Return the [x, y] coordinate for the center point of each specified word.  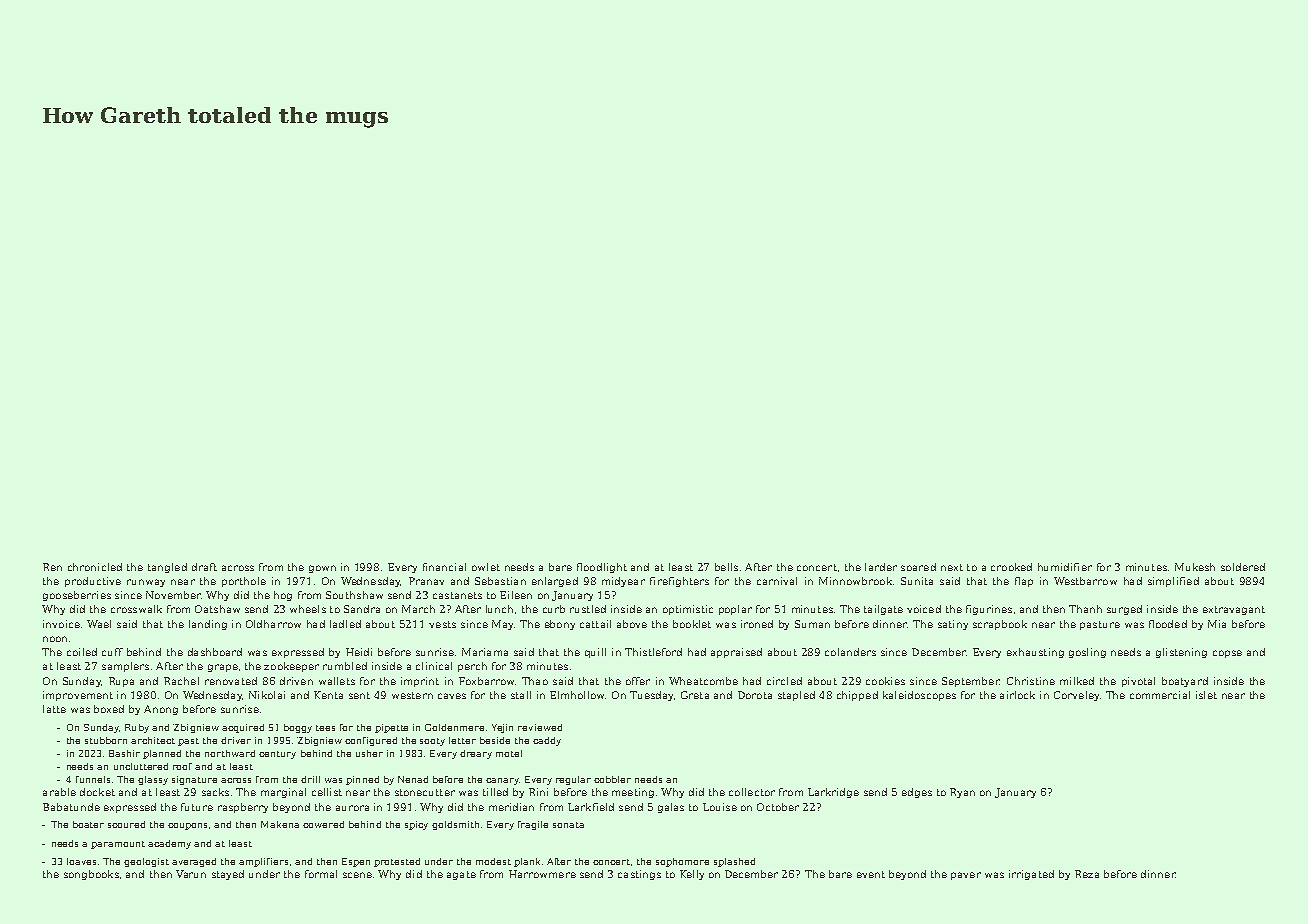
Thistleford [653, 652]
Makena [280, 824]
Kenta [328, 695]
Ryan [962, 793]
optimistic [688, 610]
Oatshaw [217, 609]
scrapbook [1000, 625]
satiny [953, 625]
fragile [533, 825]
